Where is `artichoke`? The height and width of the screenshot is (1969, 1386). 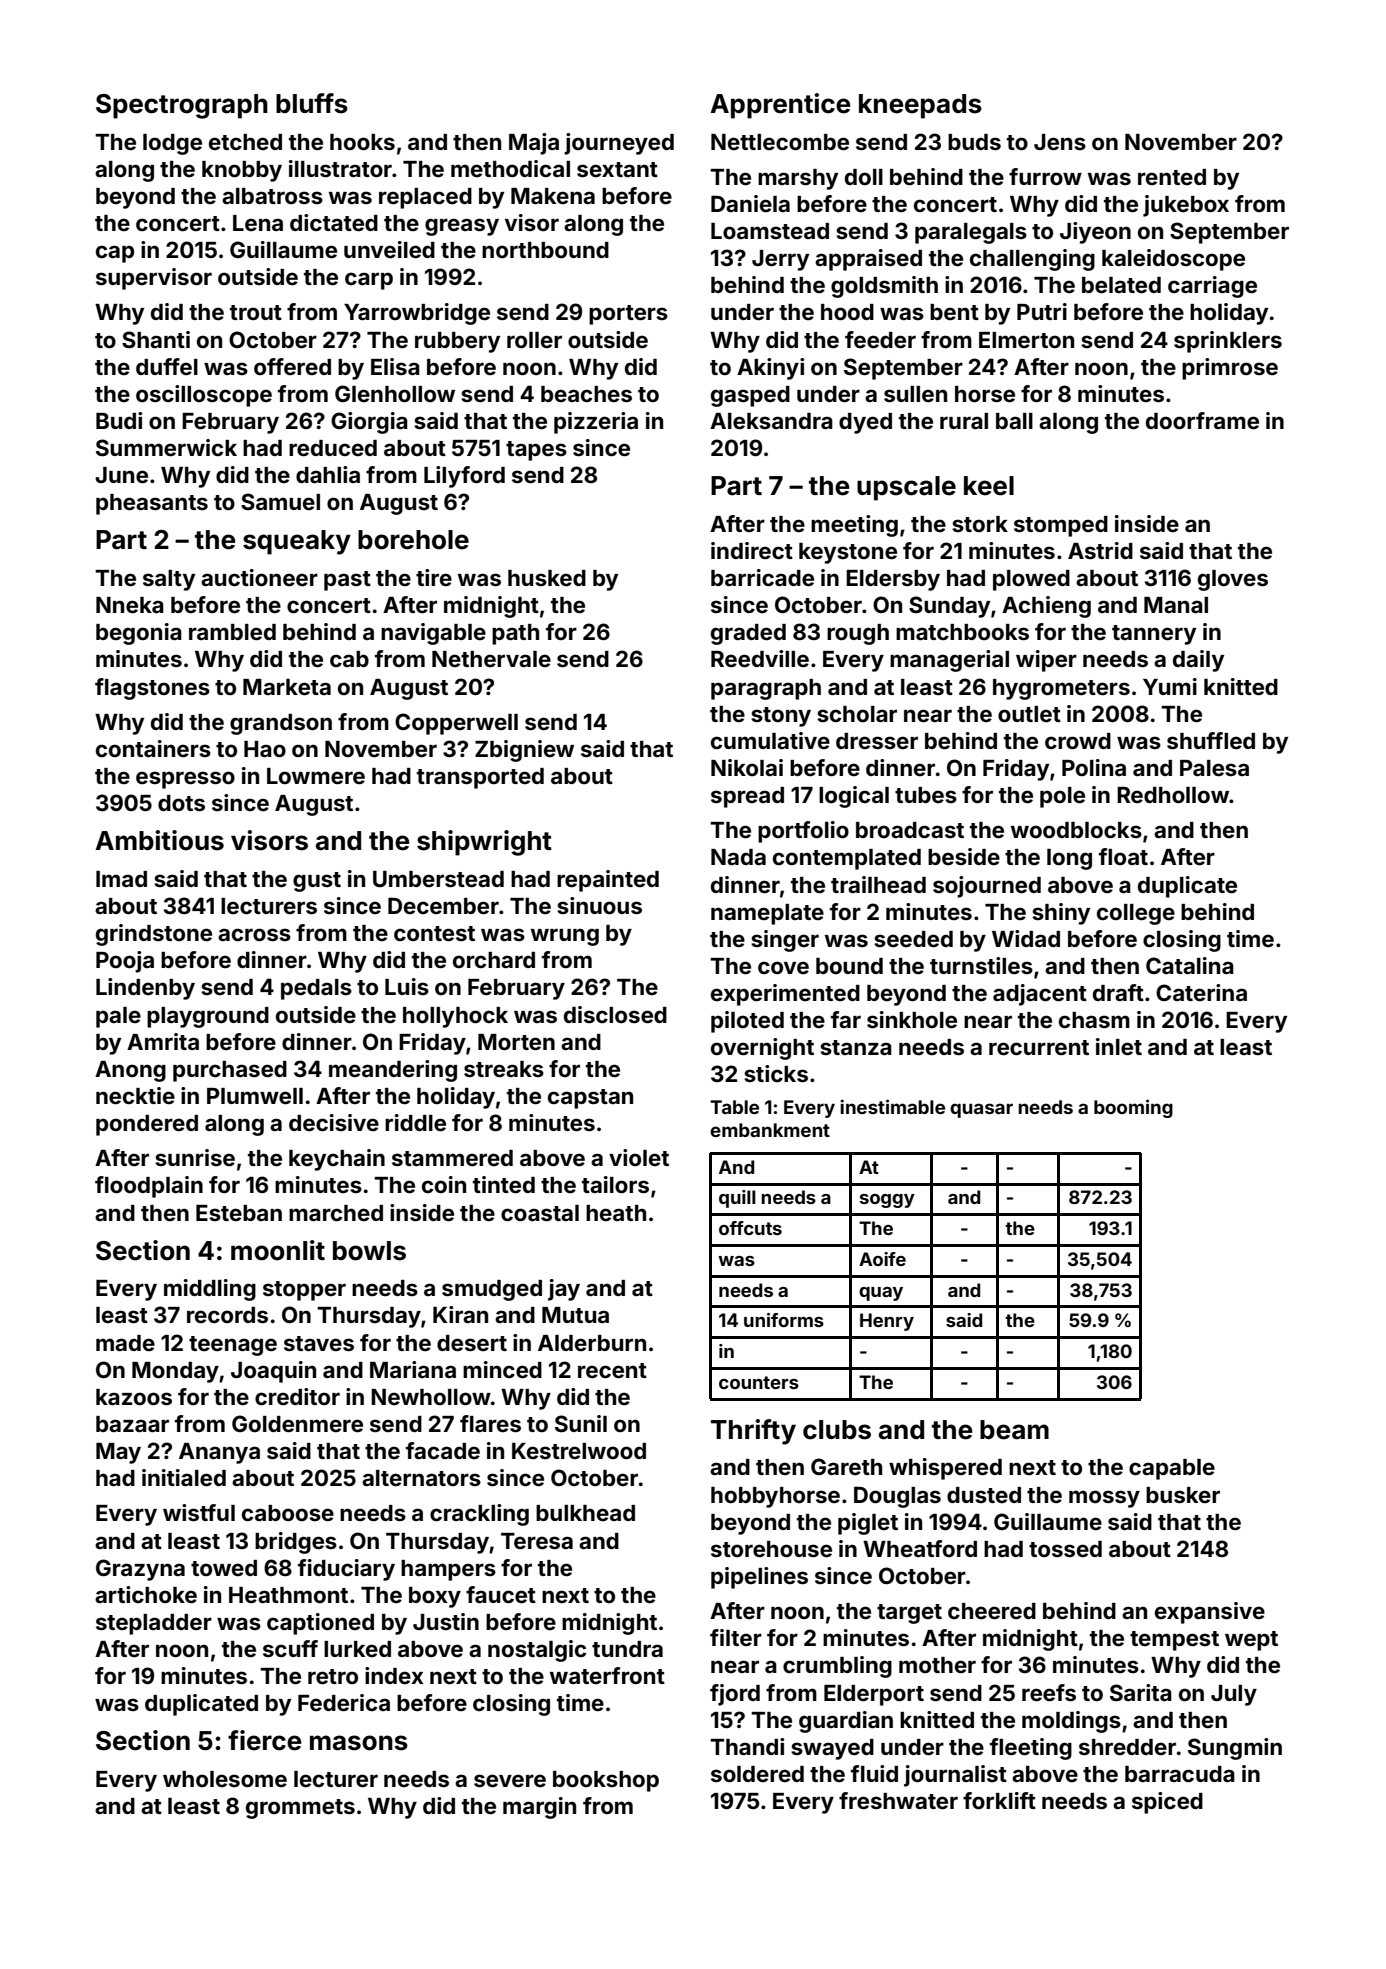
artichoke is located at coordinates (146, 1594).
